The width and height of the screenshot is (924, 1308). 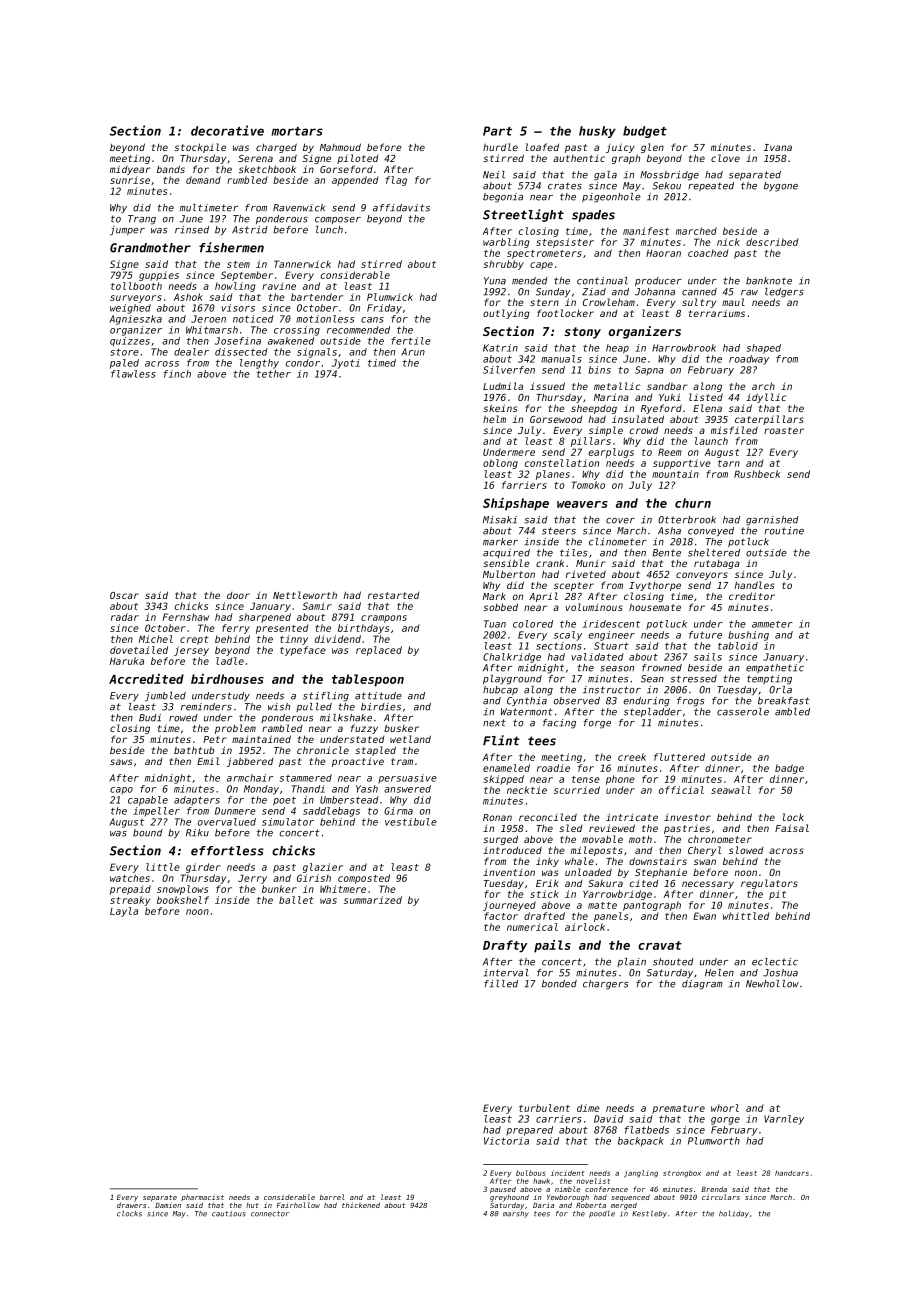 What do you see at coordinates (778, 147) in the screenshot?
I see `Ivana` at bounding box center [778, 147].
